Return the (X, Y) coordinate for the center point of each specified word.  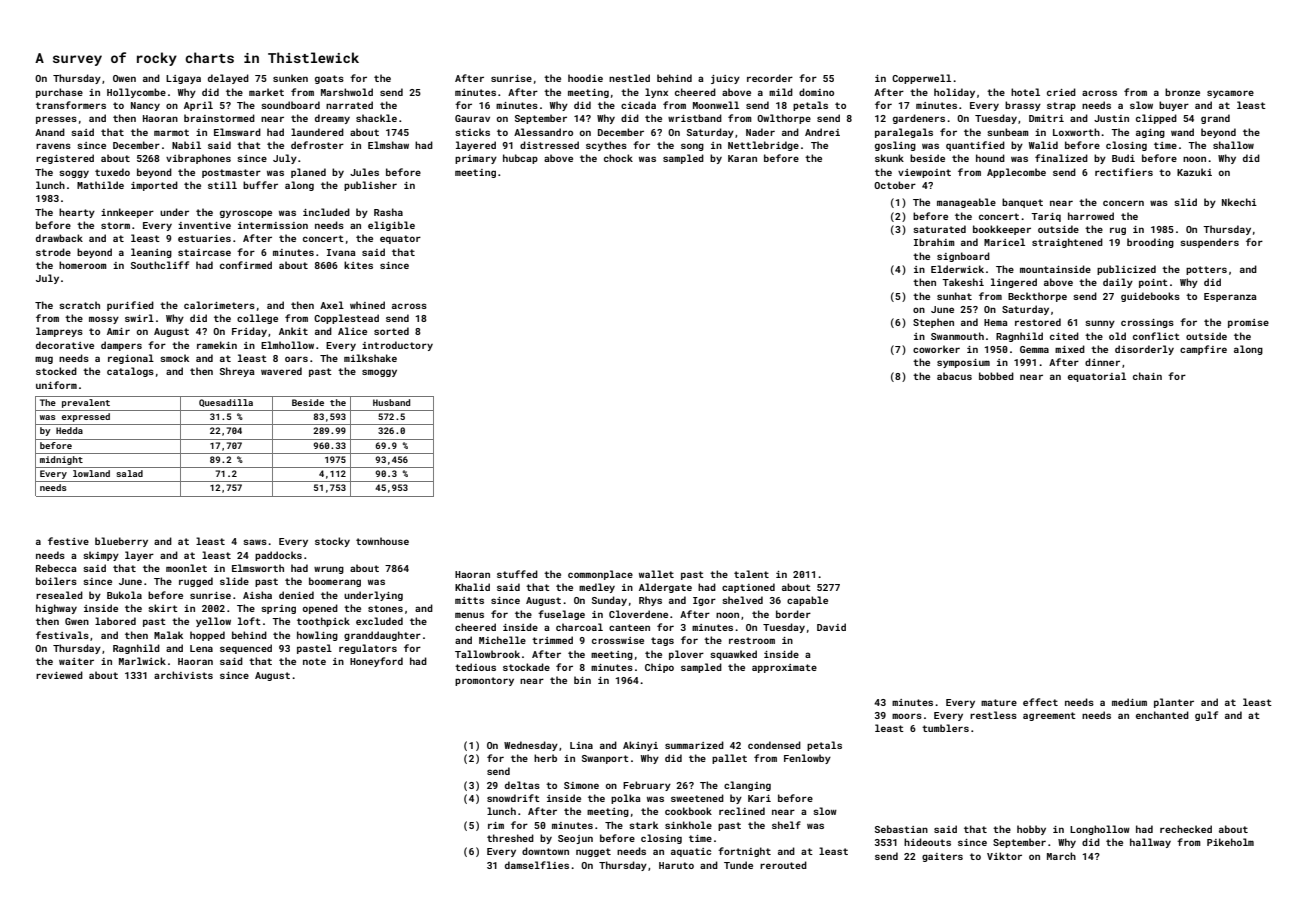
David (831, 627)
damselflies (537, 865)
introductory (397, 346)
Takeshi (963, 282)
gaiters (942, 857)
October (895, 185)
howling (317, 636)
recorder (770, 78)
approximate (784, 668)
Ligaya (183, 79)
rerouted (783, 865)
